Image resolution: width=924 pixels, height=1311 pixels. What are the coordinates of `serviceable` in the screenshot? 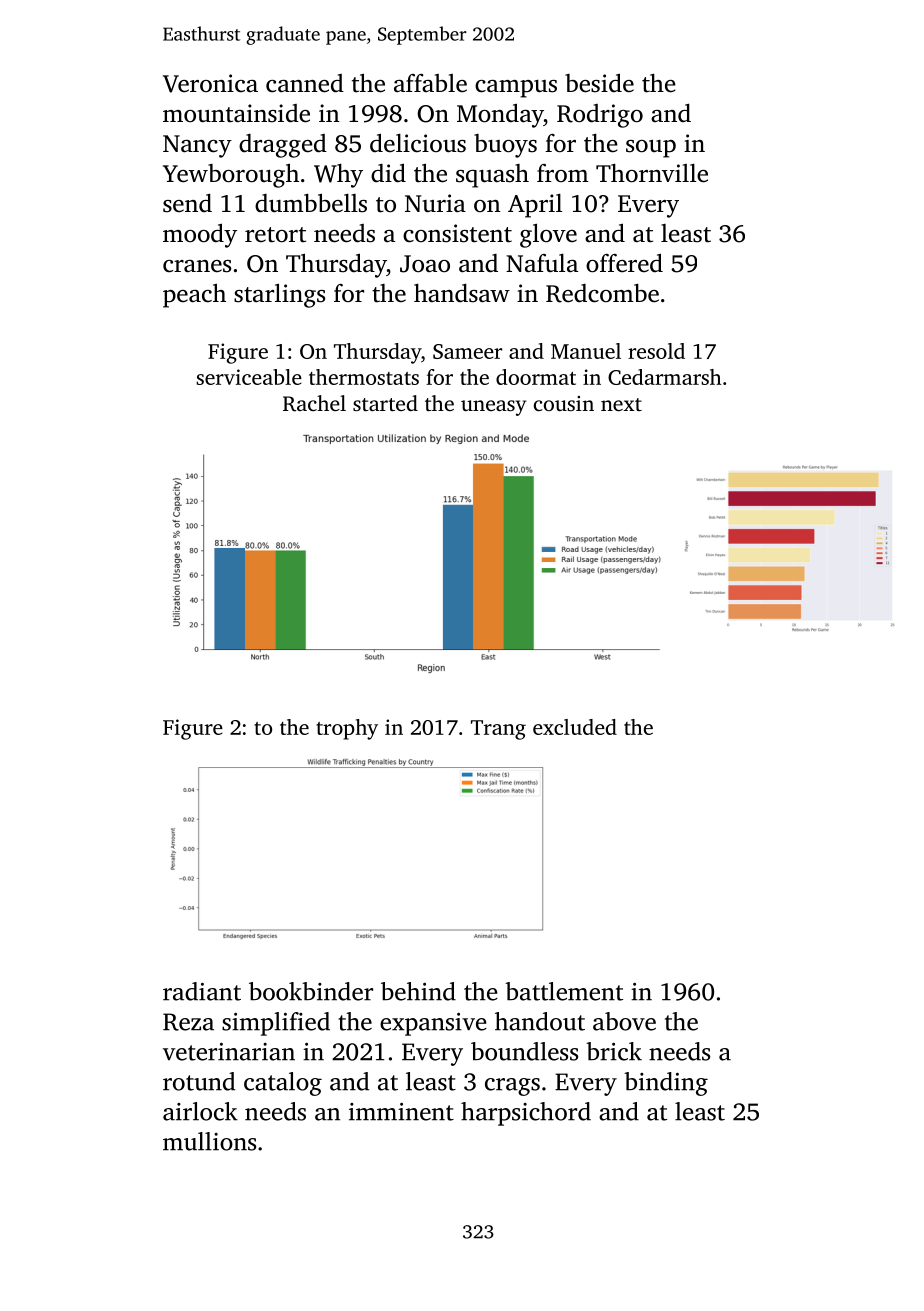 It's located at (249, 377).
